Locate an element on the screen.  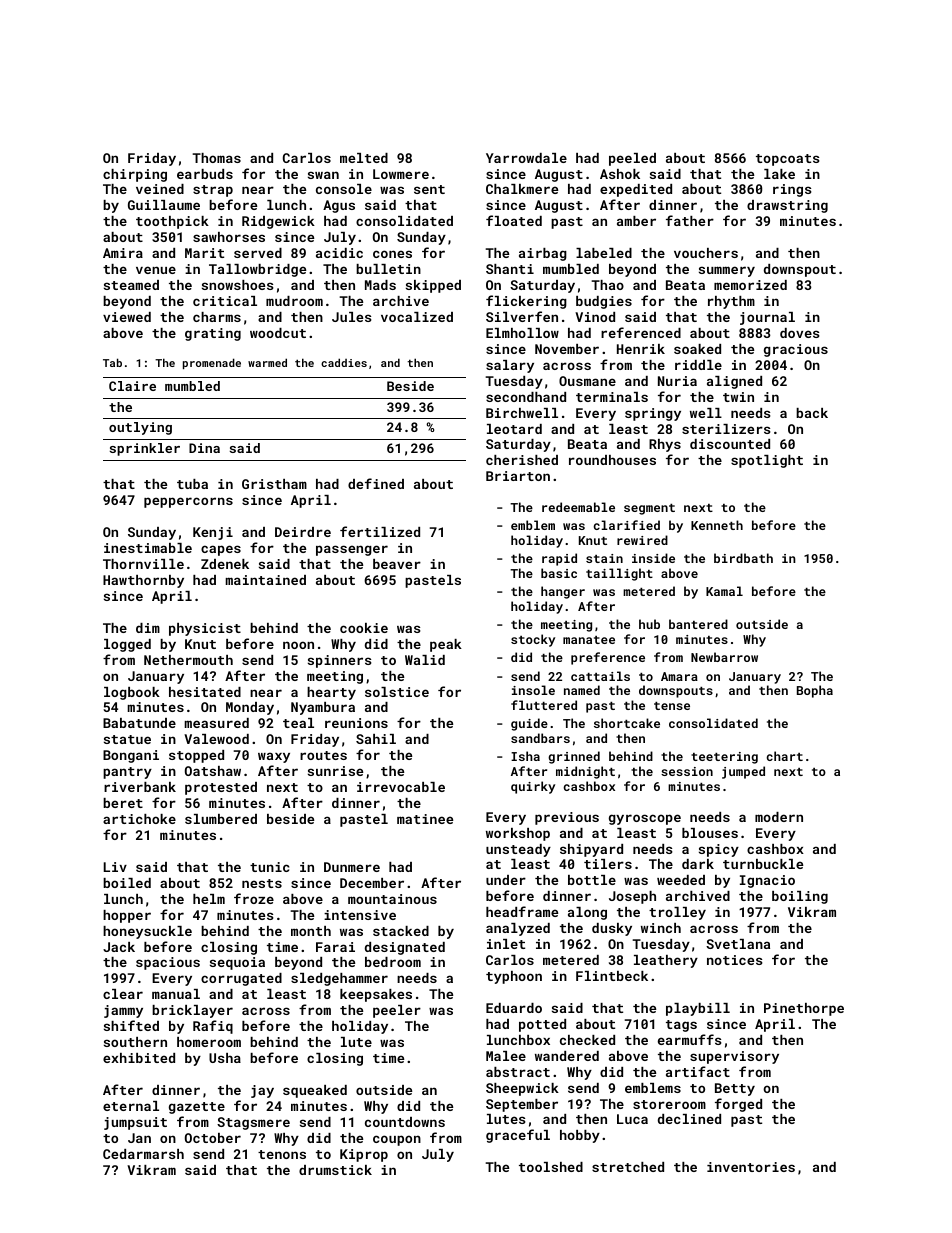
countdowns is located at coordinates (405, 1122).
